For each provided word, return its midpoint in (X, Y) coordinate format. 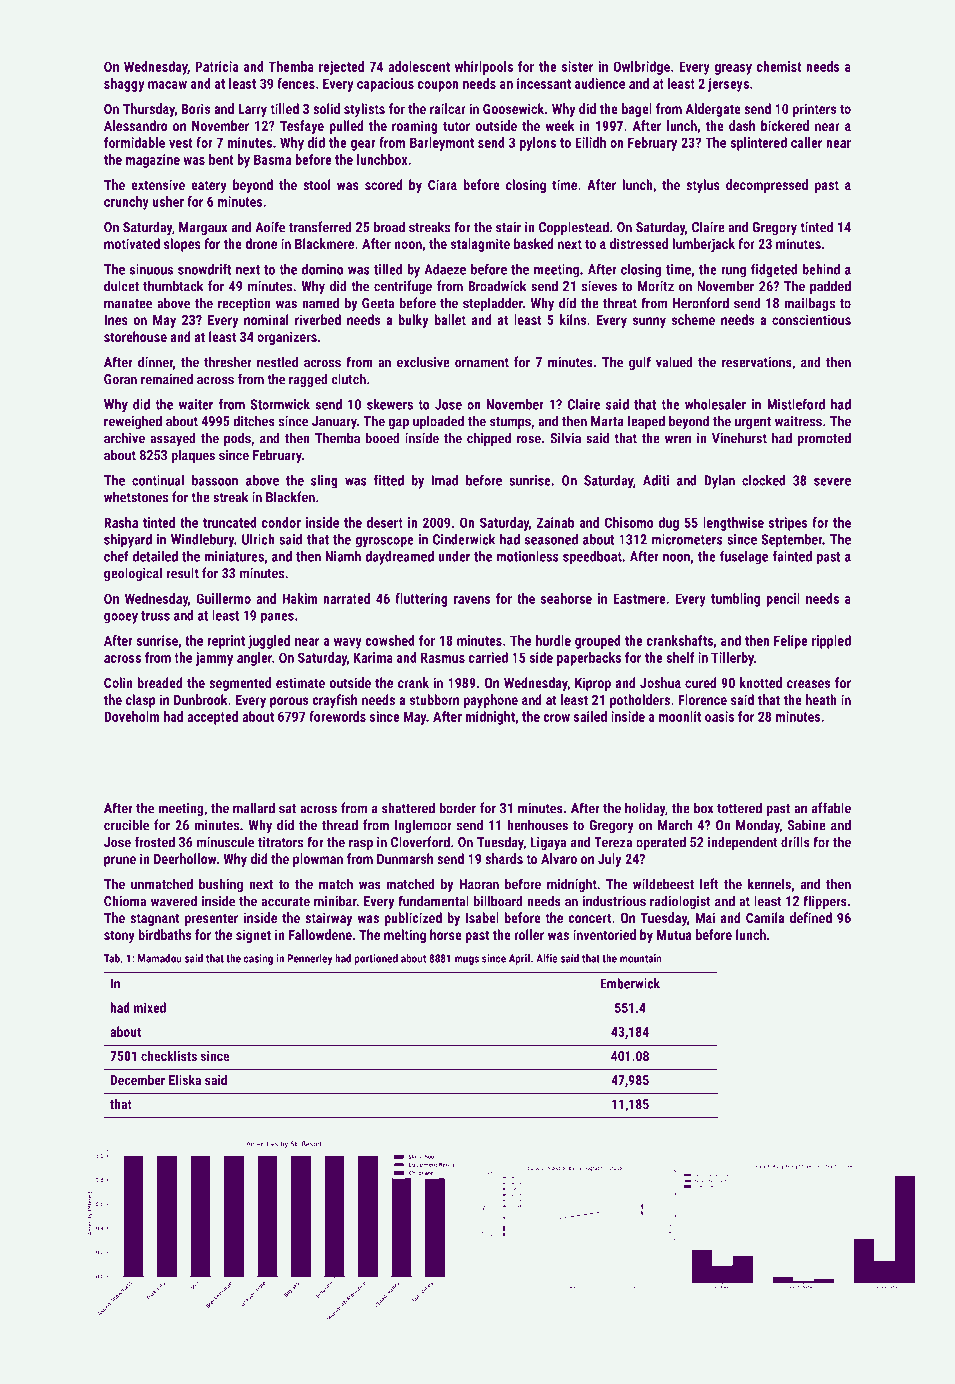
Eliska (185, 1079)
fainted (792, 556)
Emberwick (630, 983)
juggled (269, 642)
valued (674, 362)
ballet (450, 319)
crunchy (126, 203)
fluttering (421, 600)
